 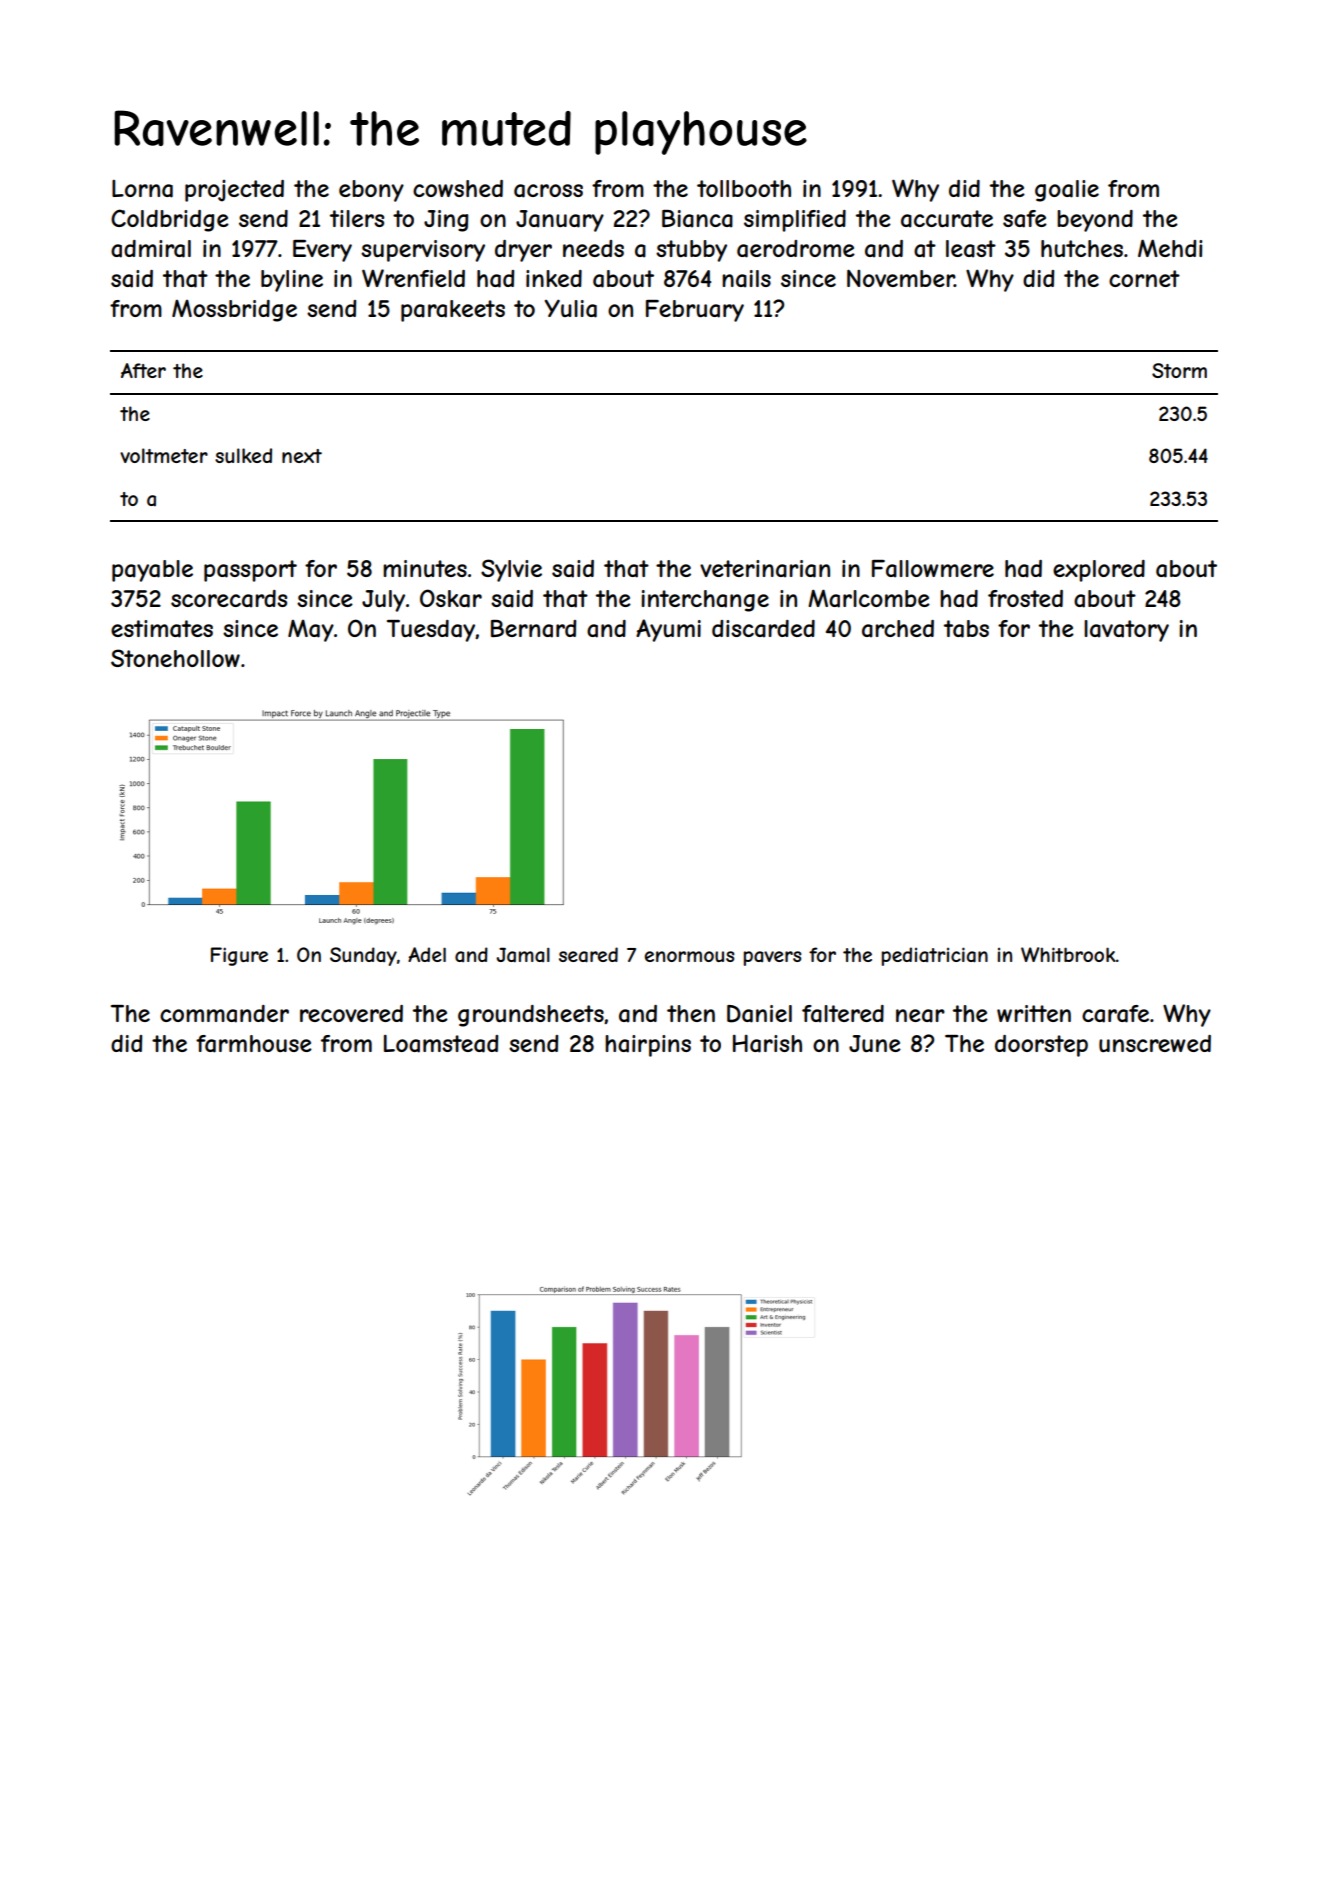 What do you see at coordinates (1126, 631) in the screenshot?
I see `lavatory` at bounding box center [1126, 631].
